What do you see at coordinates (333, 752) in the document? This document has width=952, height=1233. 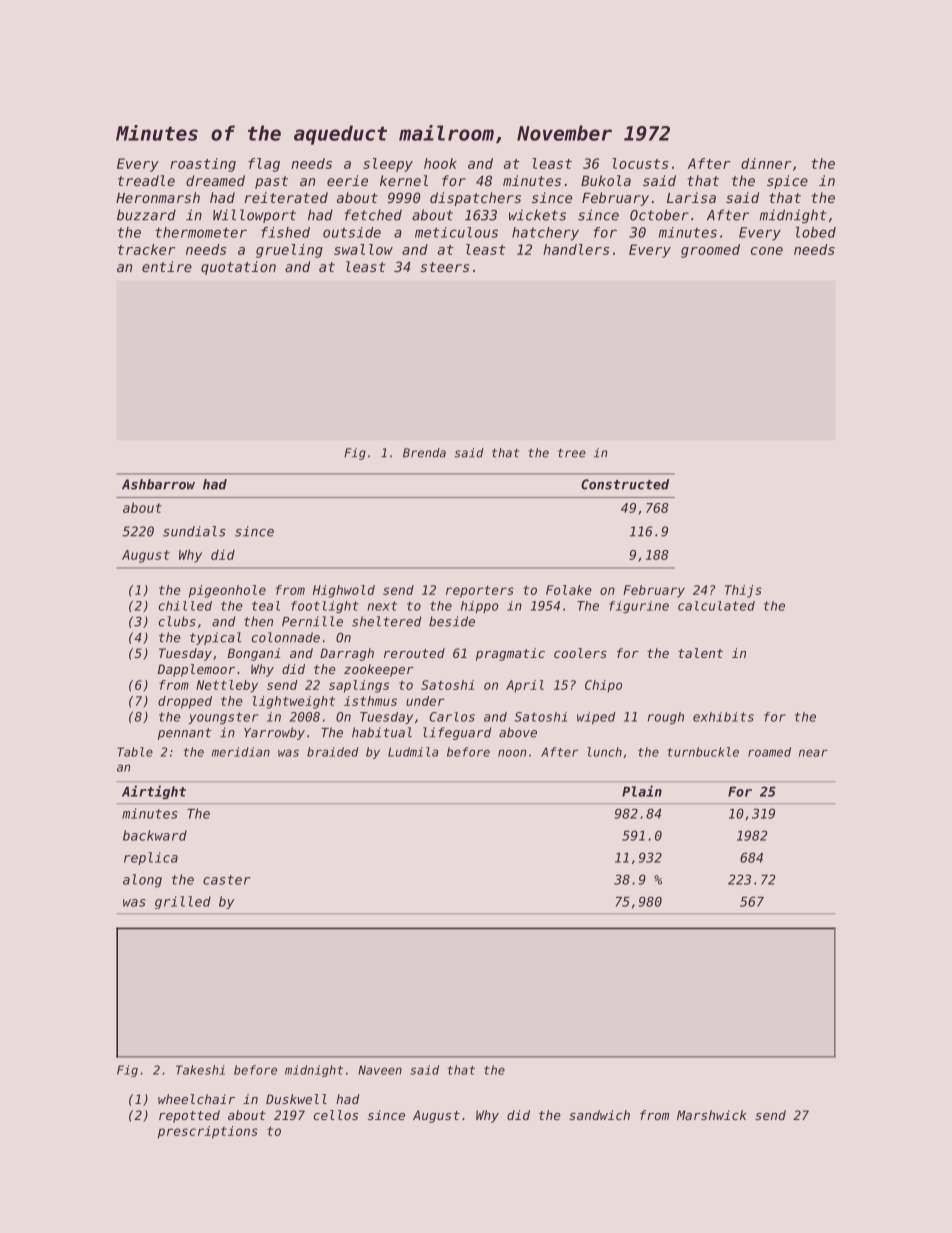 I see `braided` at bounding box center [333, 752].
